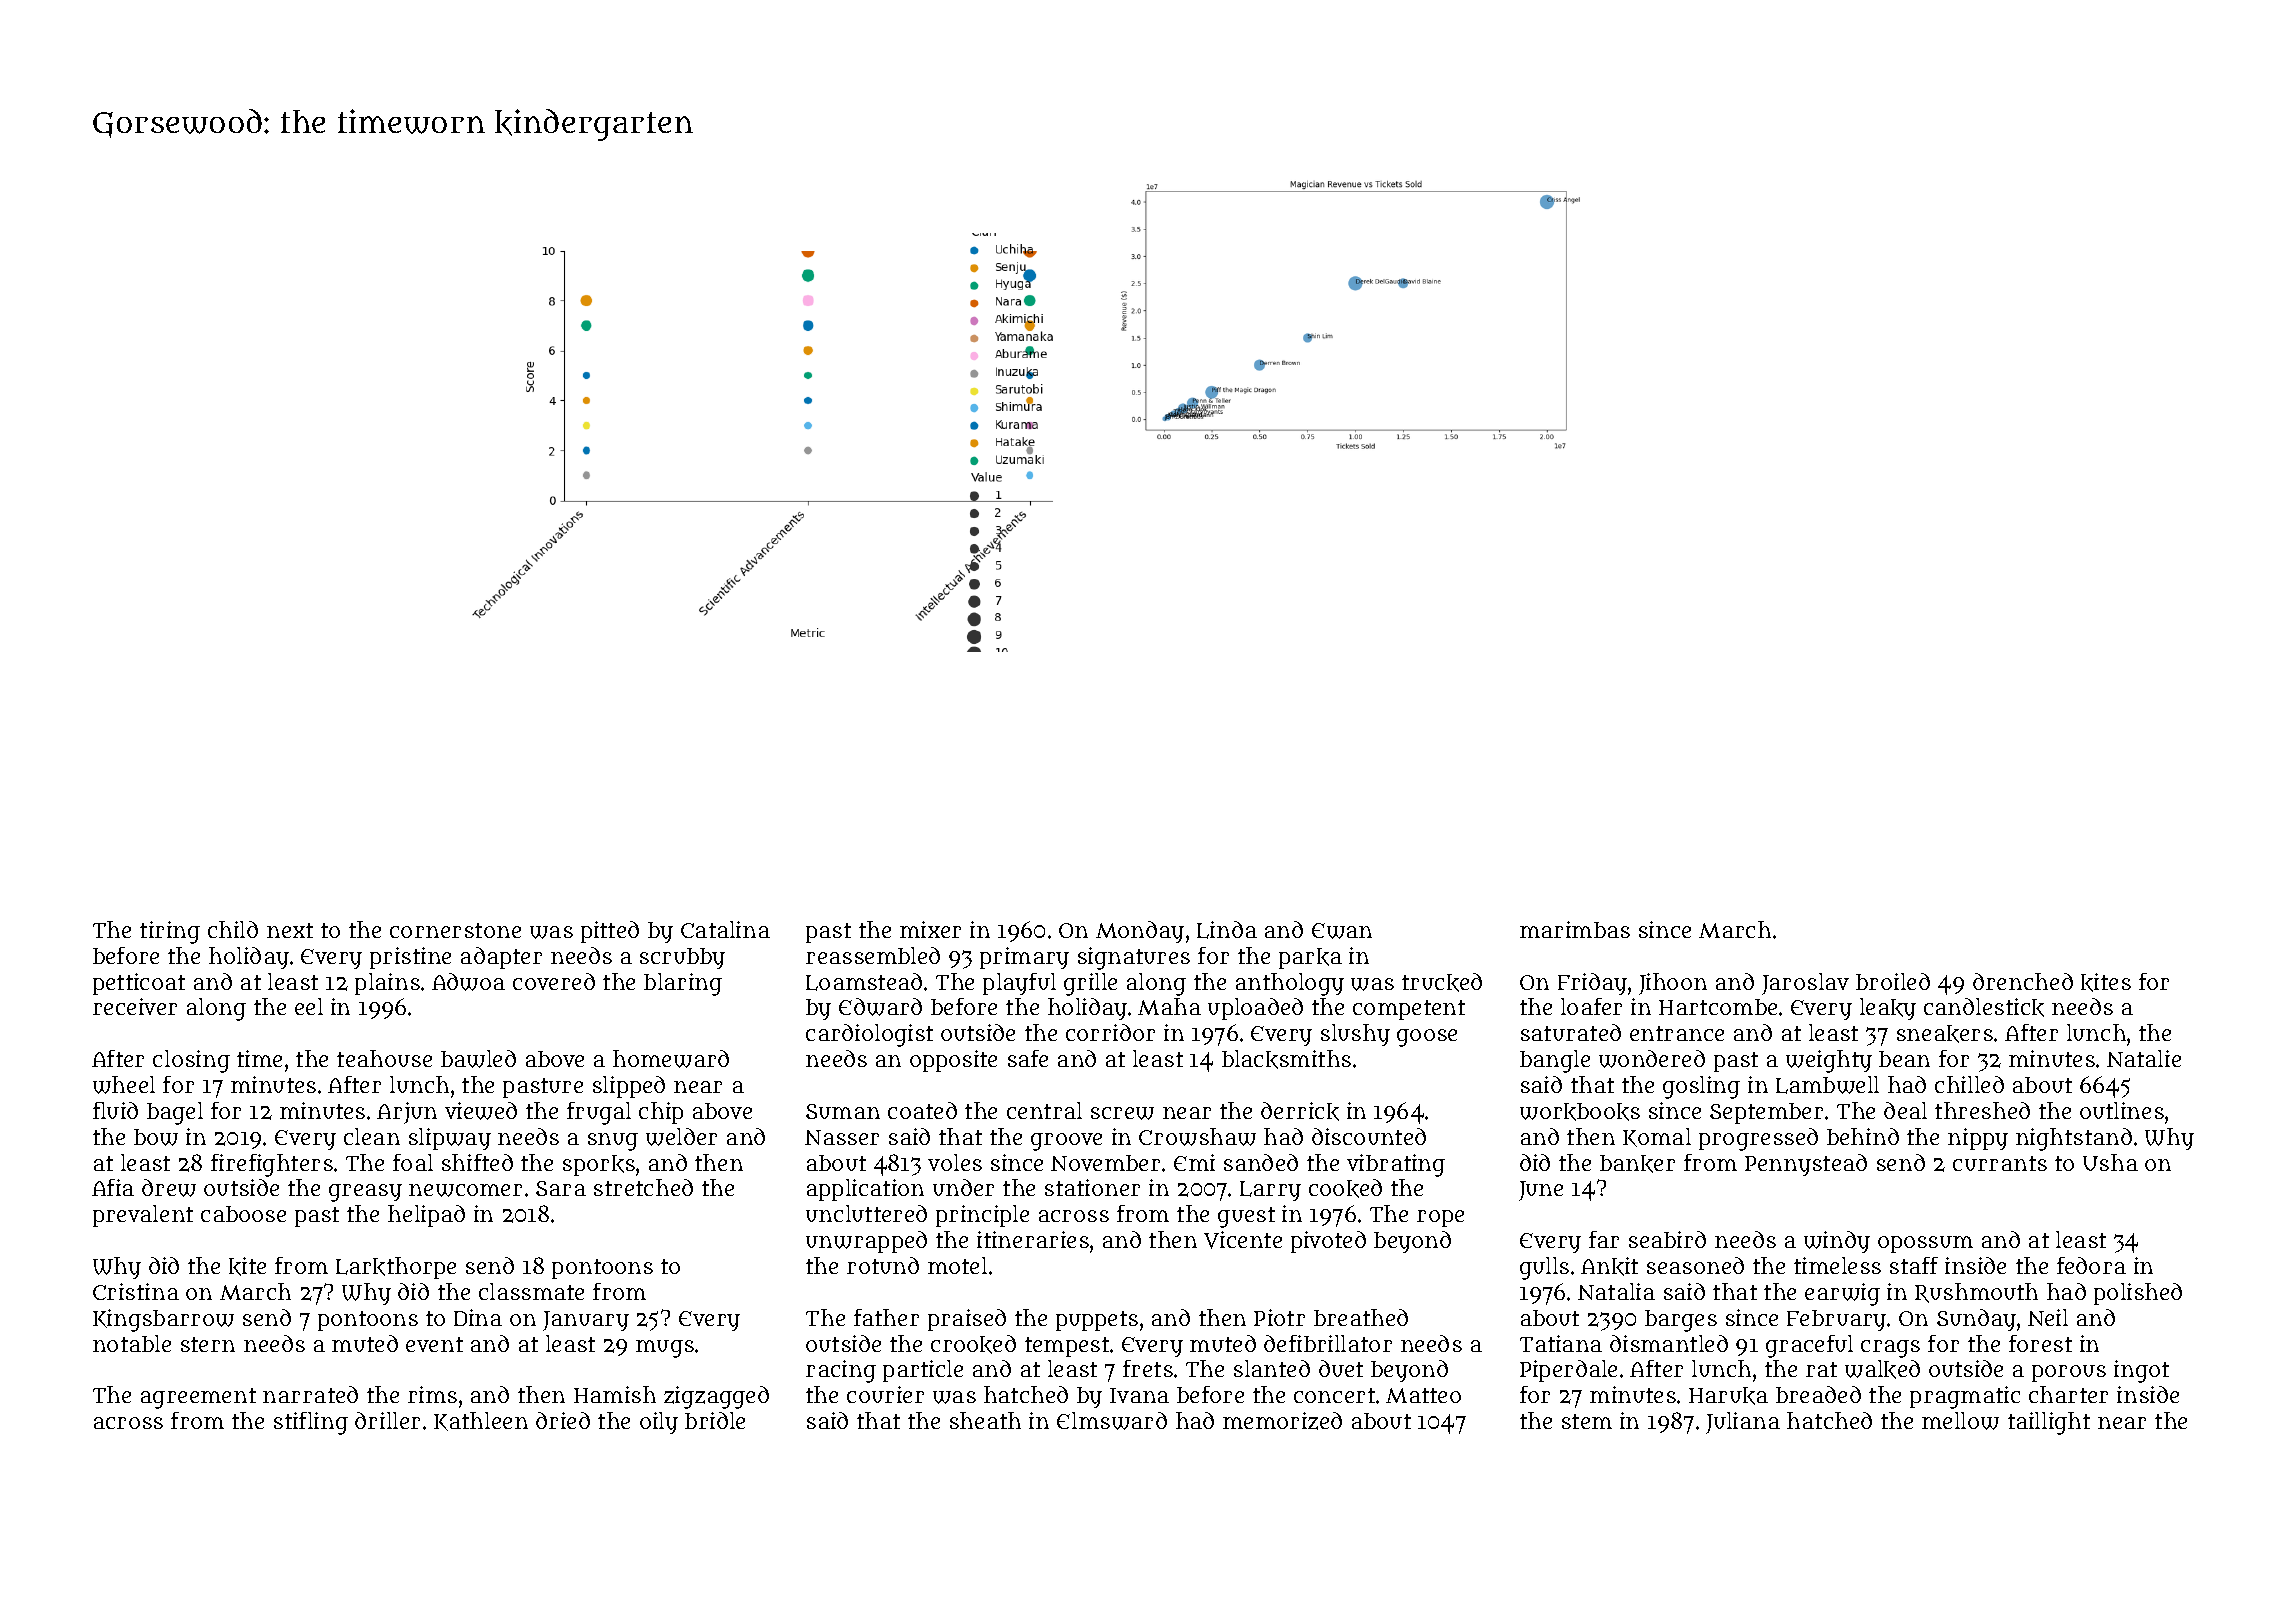 The width and height of the page is (2292, 1620). Describe the element at coordinates (2000, 1163) in the page. I see `currants` at that location.
